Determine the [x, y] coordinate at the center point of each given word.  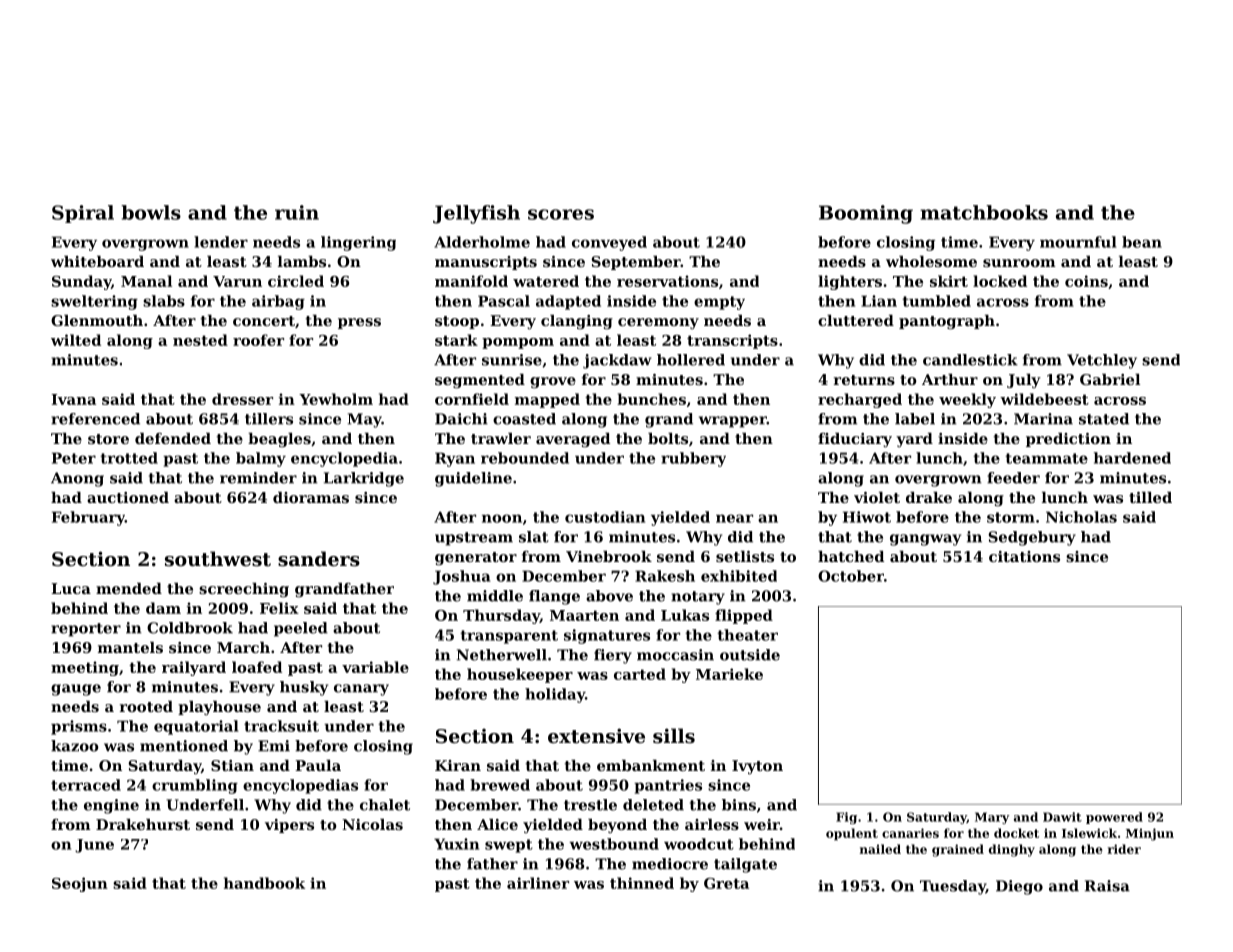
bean [1142, 242]
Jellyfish [476, 214]
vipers [289, 826]
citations [1024, 556]
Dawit [1062, 817]
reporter [86, 630]
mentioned [184, 746]
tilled [1150, 497]
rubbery [693, 459]
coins [1086, 281]
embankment [651, 765]
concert [264, 321]
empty [719, 303]
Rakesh [665, 576]
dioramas [311, 497]
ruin [297, 212]
